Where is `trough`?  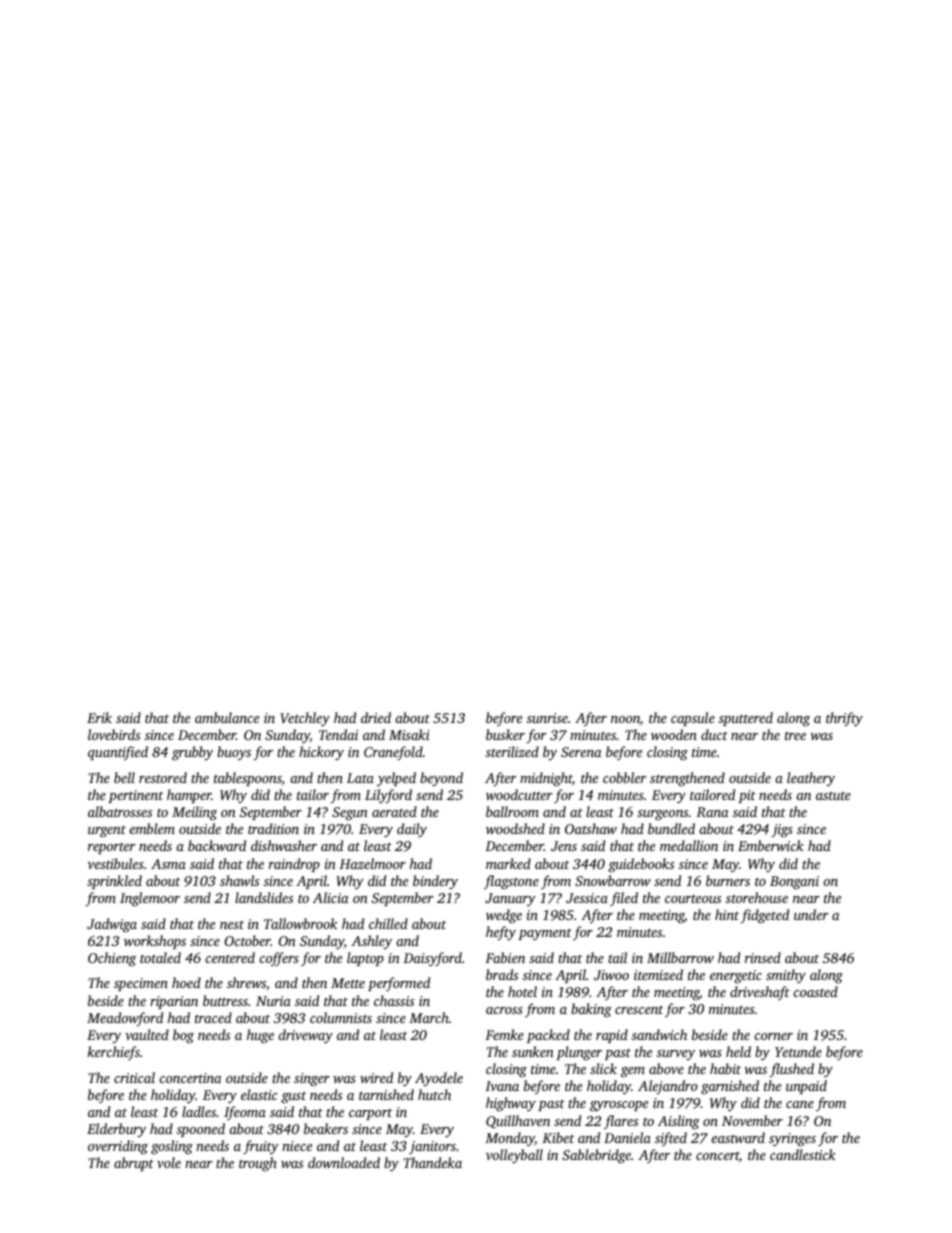
trough is located at coordinates (258, 1164).
